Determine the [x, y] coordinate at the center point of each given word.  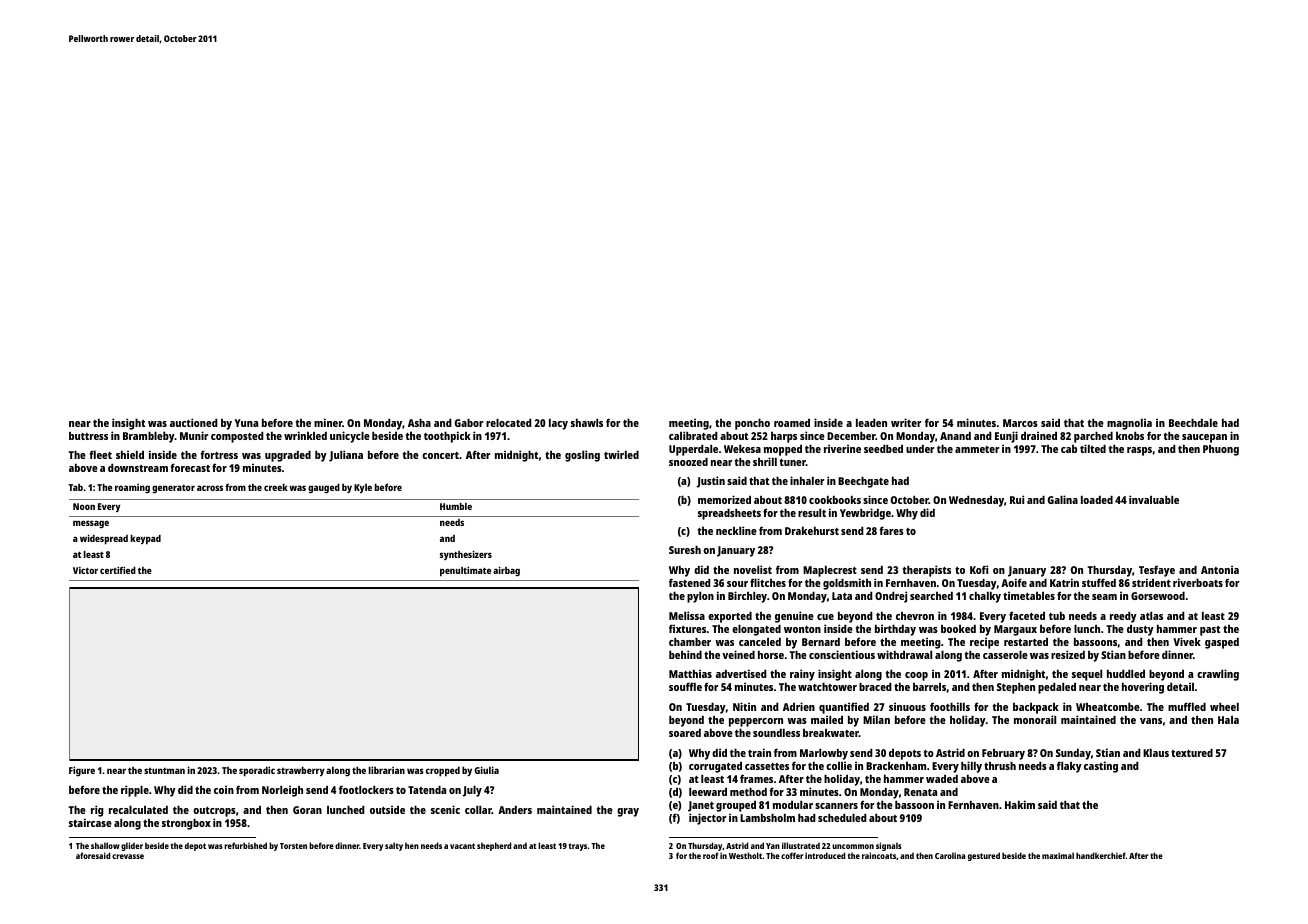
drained [1039, 435]
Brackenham [896, 766]
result [812, 512]
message [91, 524]
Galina [1063, 499]
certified [118, 570]
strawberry [301, 771]
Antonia [1220, 569]
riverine [842, 448]
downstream [138, 467]
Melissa [687, 615]
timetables [1029, 595]
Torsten [293, 846]
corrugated [715, 767]
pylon [700, 597]
